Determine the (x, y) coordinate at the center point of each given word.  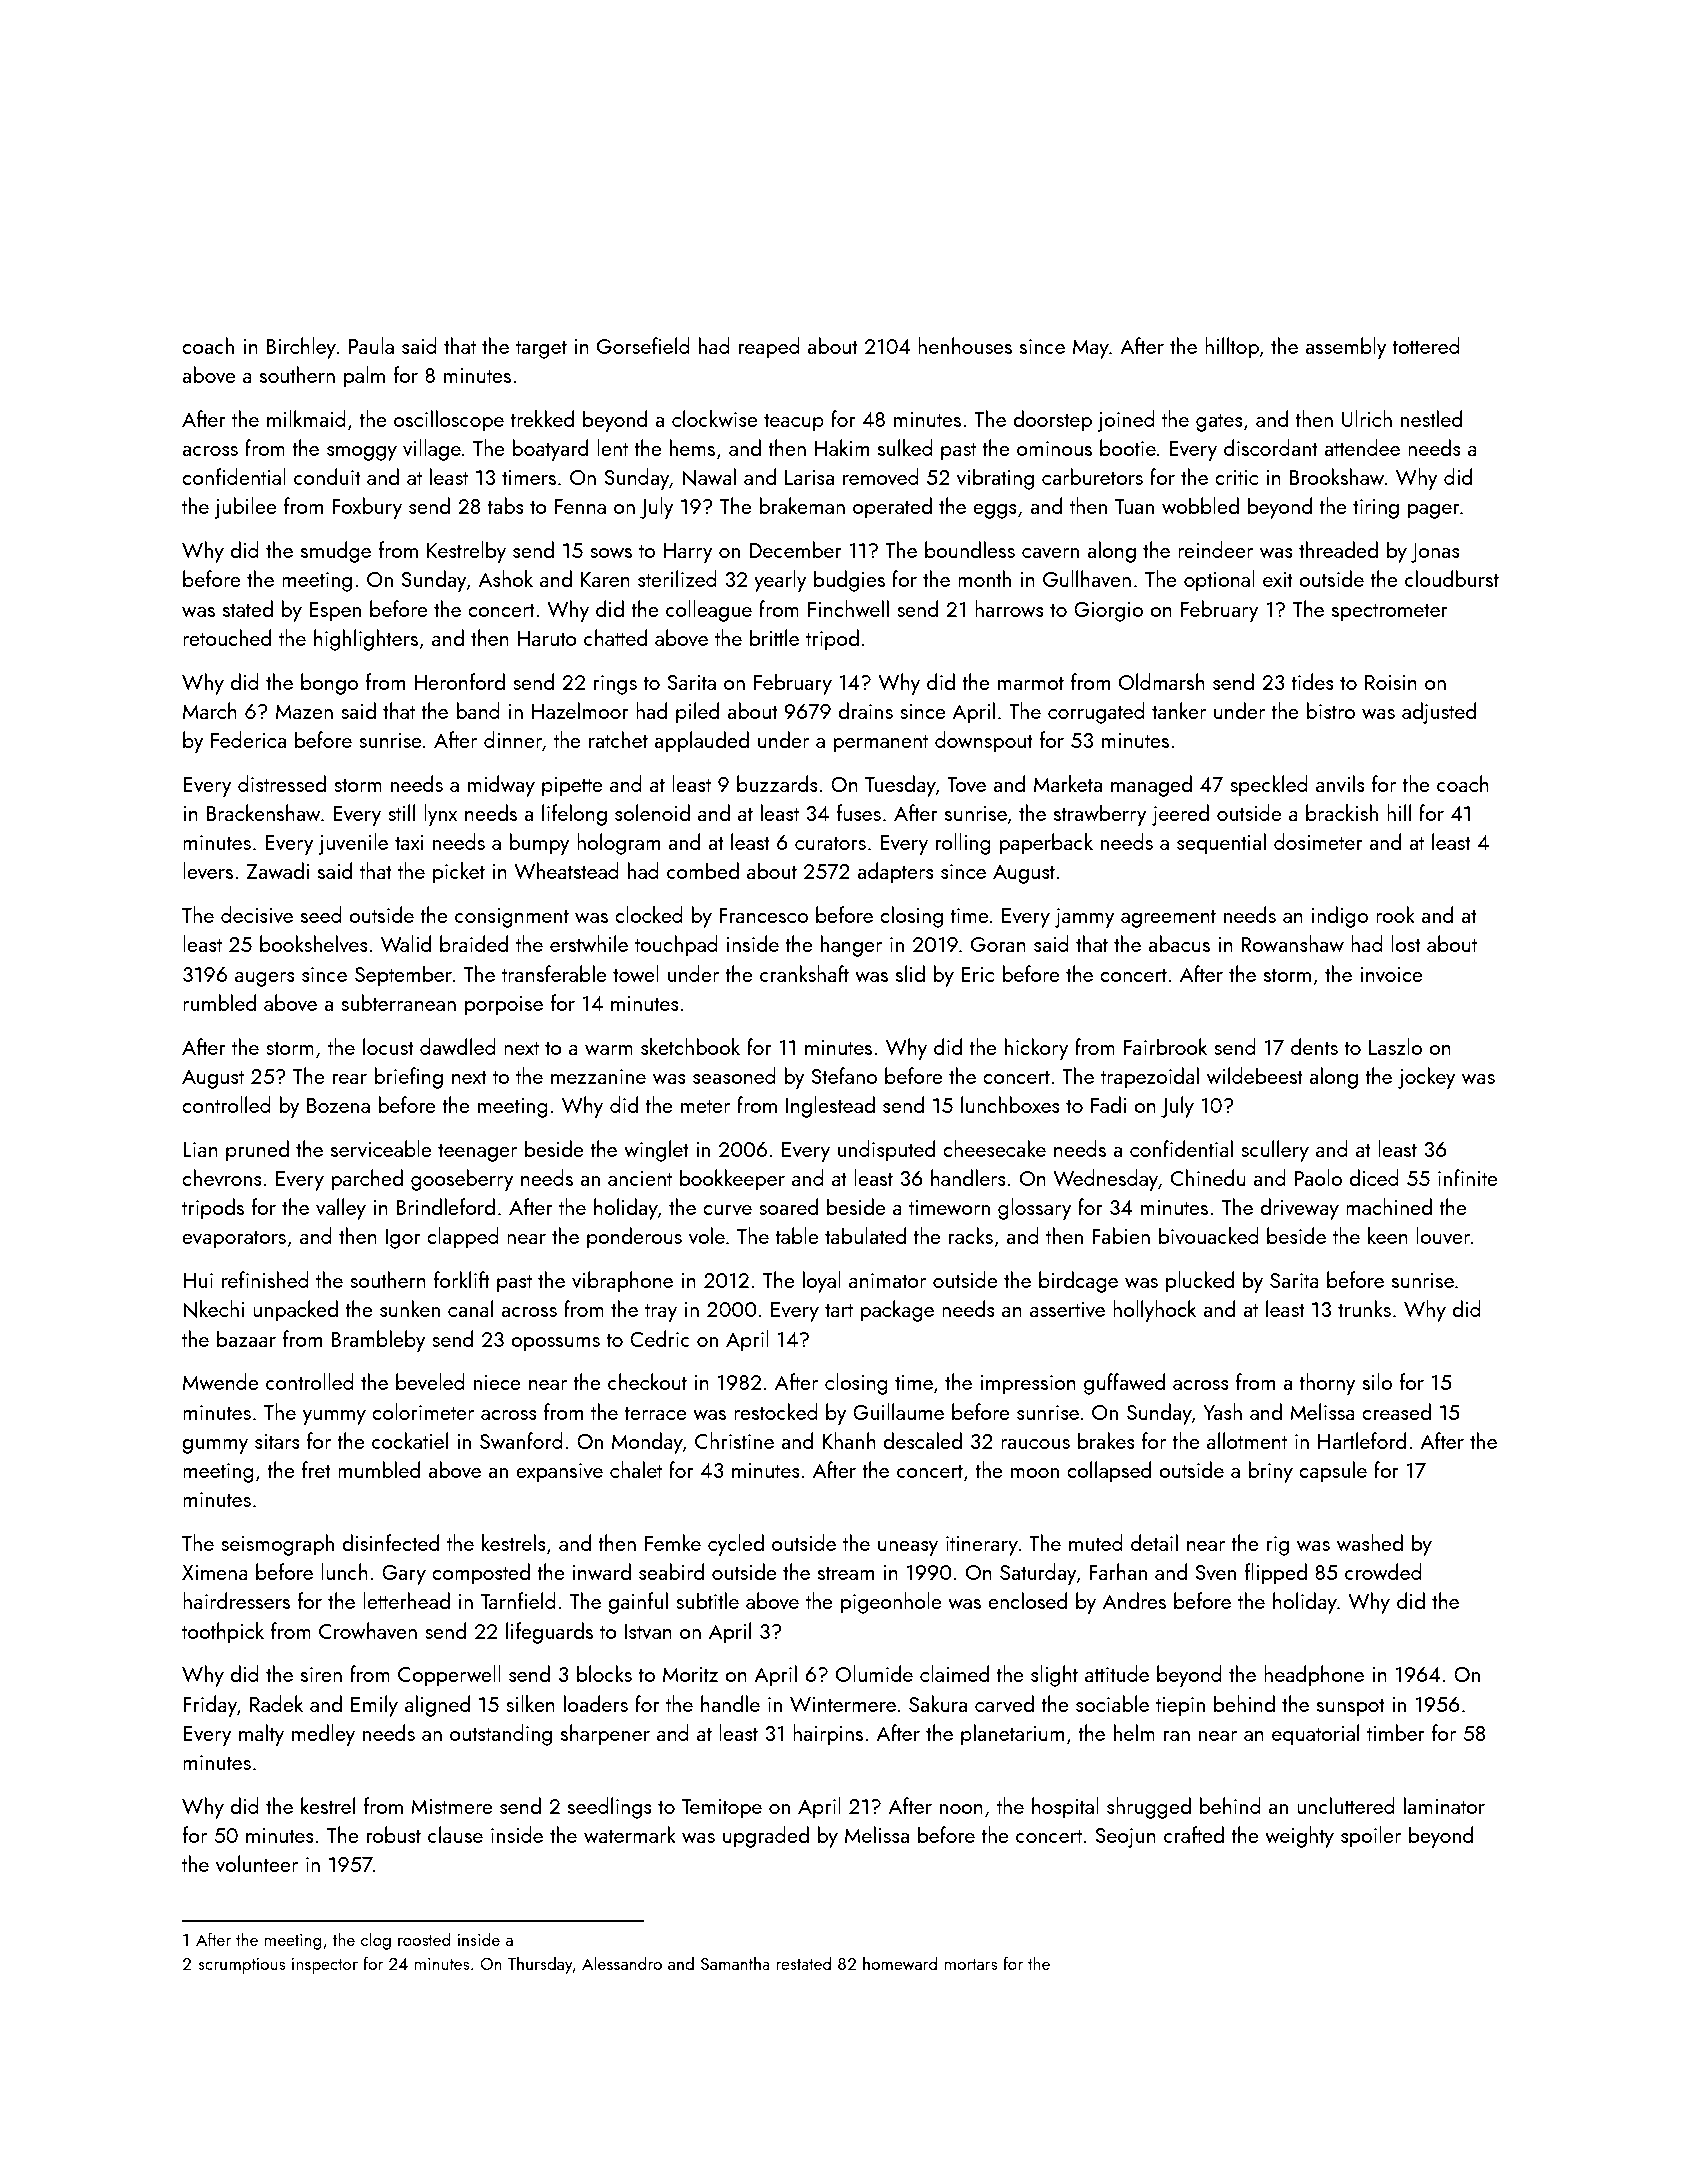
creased (1396, 1411)
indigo (1340, 917)
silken (530, 1703)
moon (1035, 1473)
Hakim (842, 447)
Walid (406, 943)
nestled (1431, 418)
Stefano (844, 1075)
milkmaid (306, 418)
